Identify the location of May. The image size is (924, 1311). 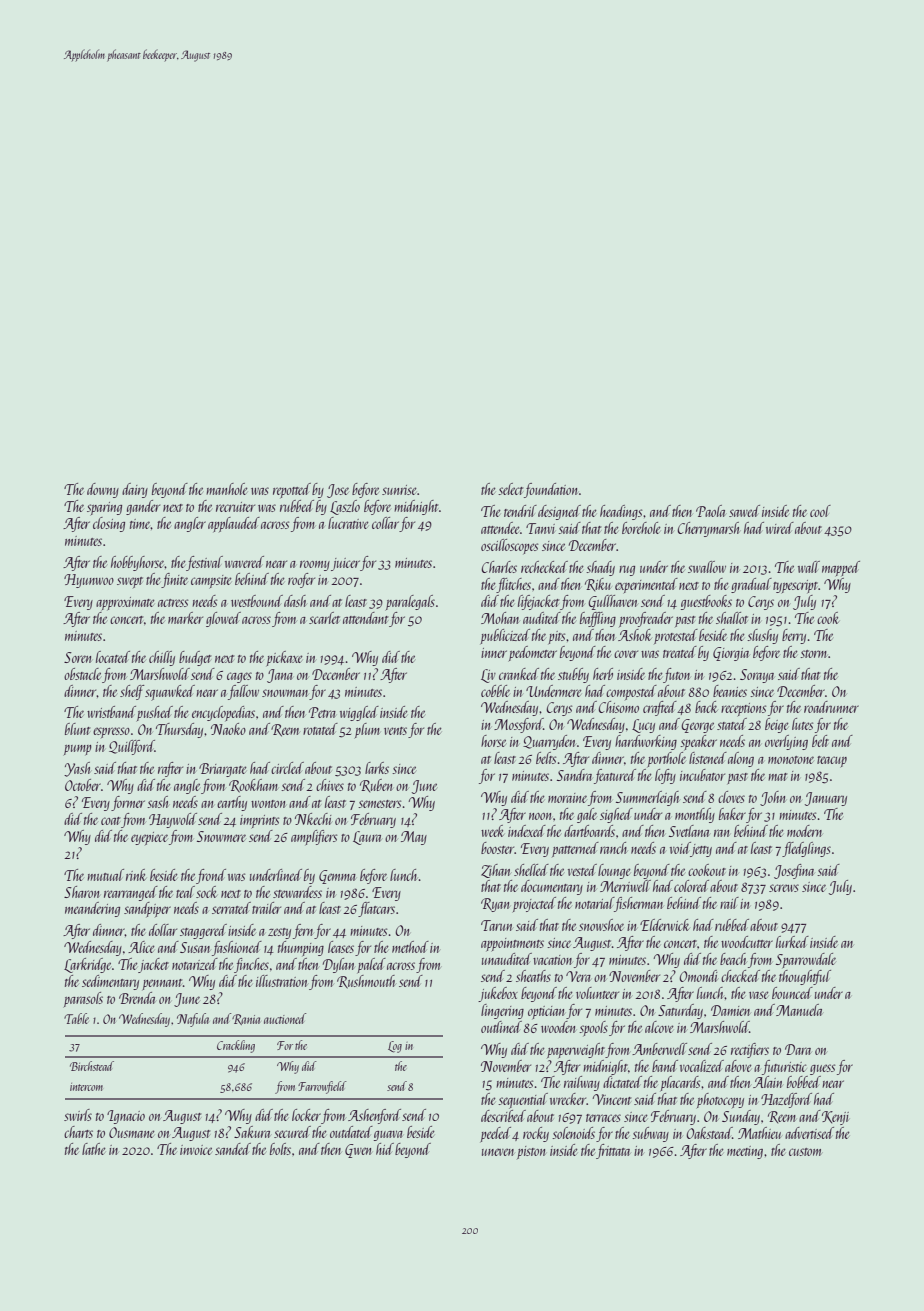
(414, 838).
